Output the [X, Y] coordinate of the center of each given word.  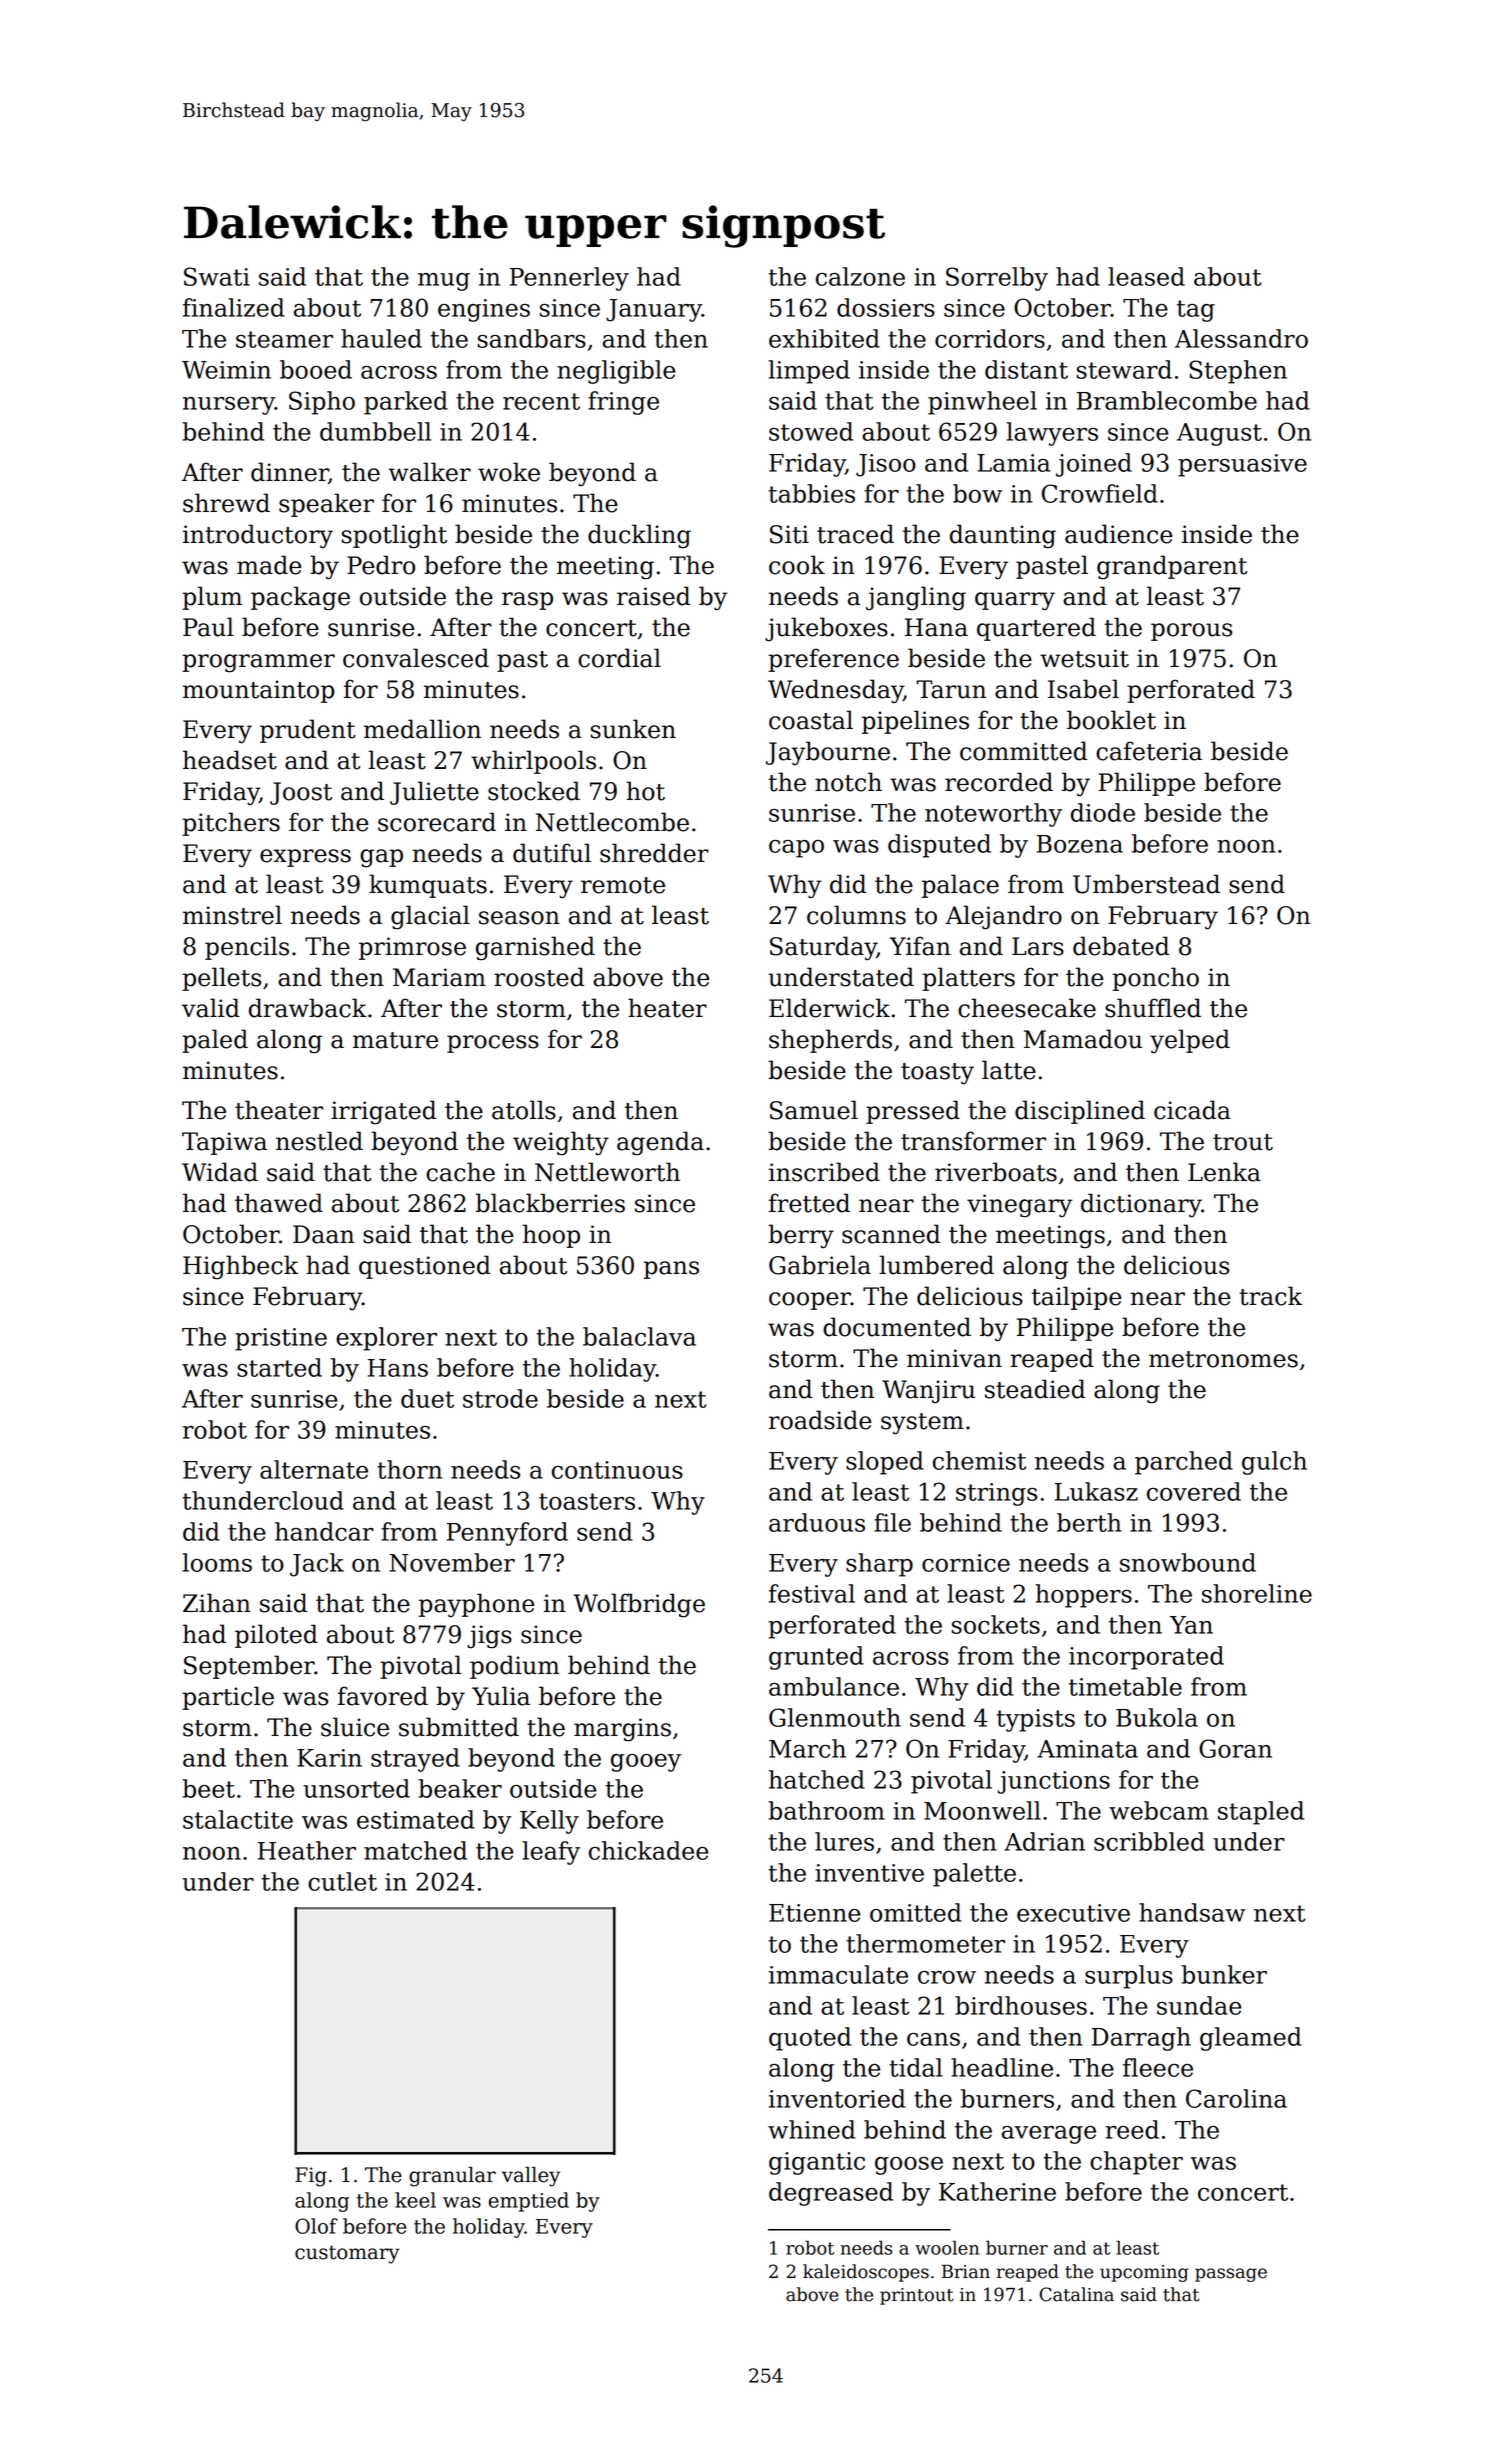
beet [208, 1788]
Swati [217, 276]
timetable [1125, 1686]
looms [217, 1562]
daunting [1003, 536]
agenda [660, 1143]
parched [1184, 1463]
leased [1146, 276]
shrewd [226, 503]
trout [1243, 1142]
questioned [425, 1267]
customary [347, 2254]
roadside [820, 1420]
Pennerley [569, 279]
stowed [811, 431]
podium [515, 1667]
